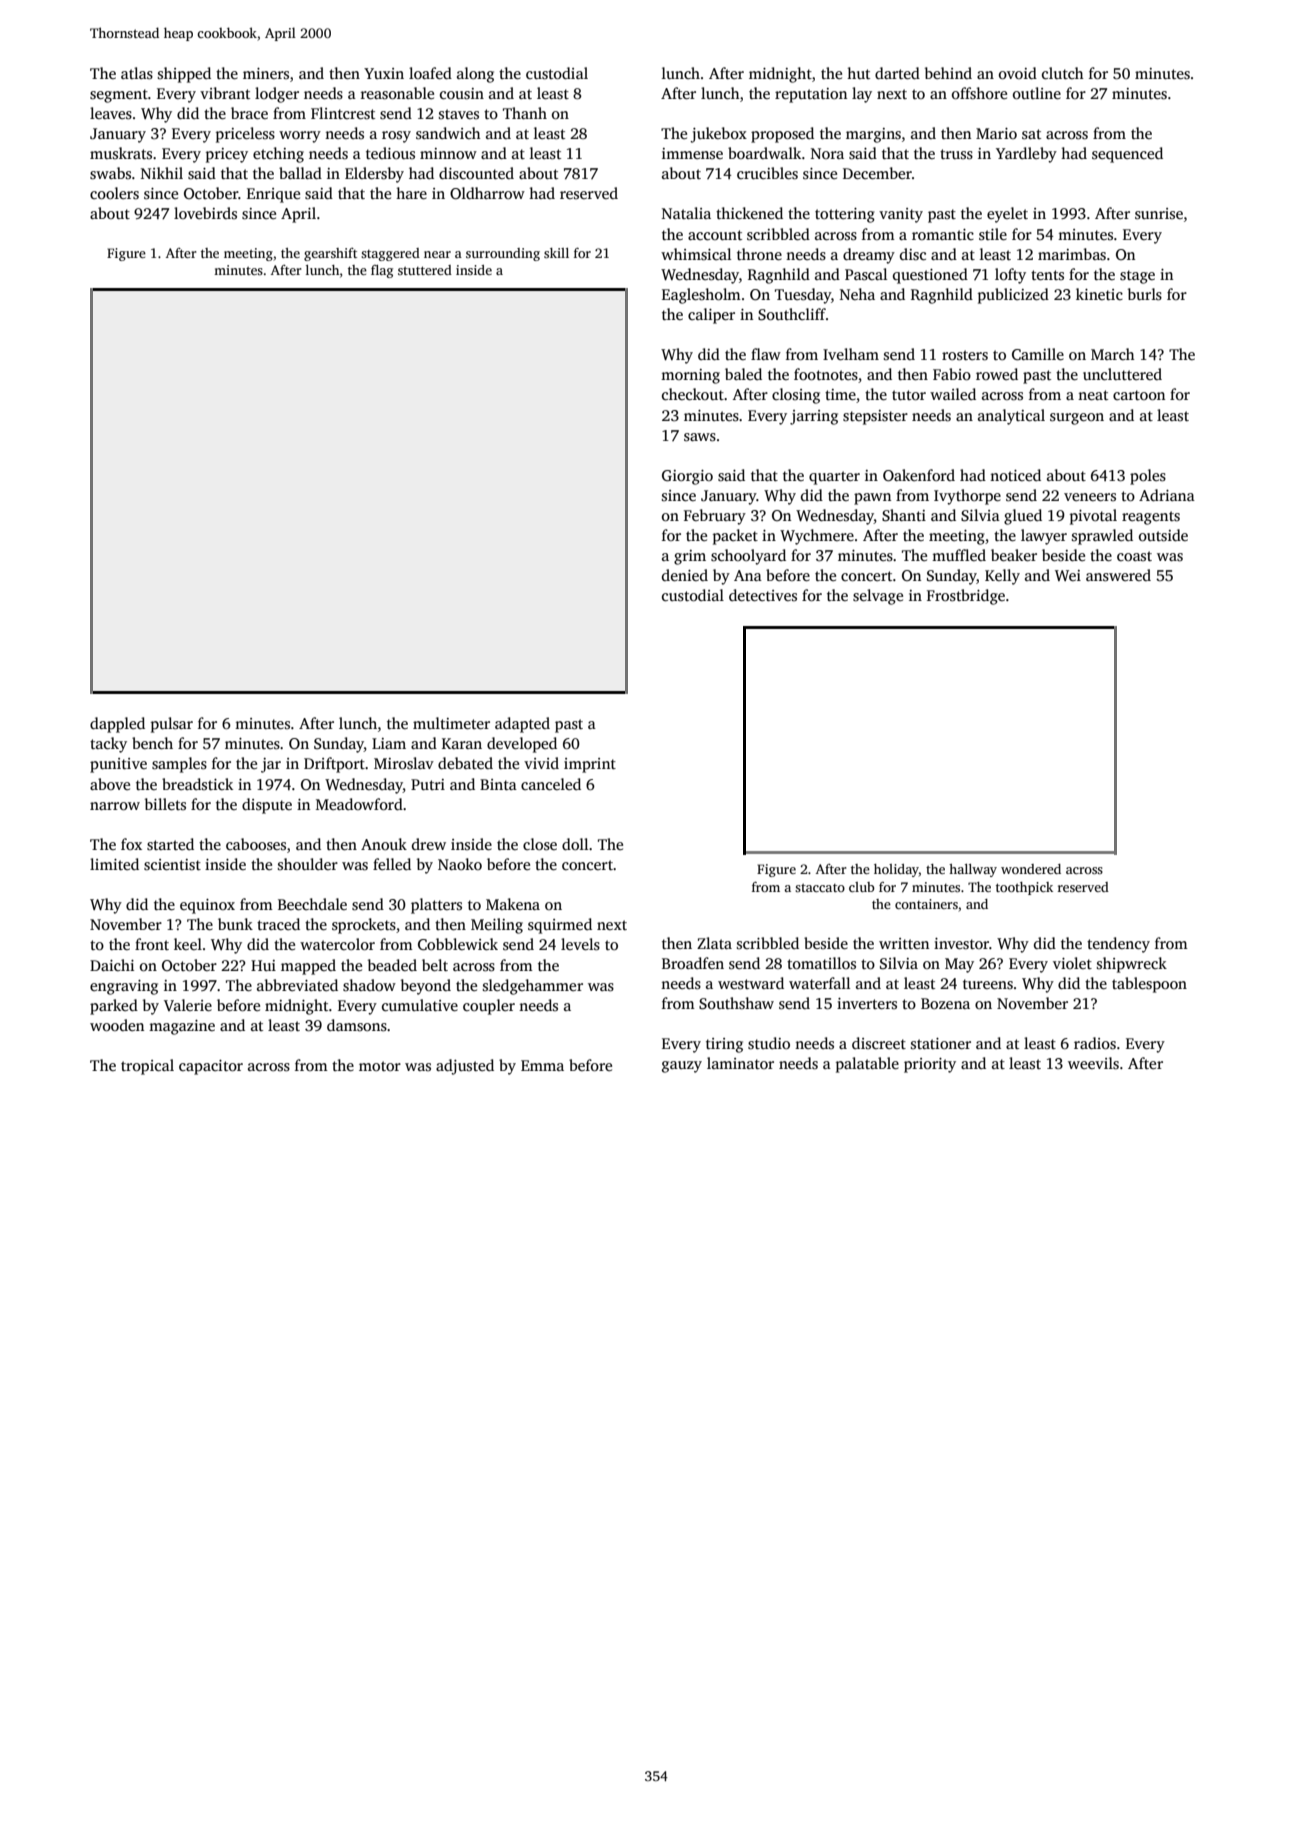  I want to click on darted, so click(897, 73).
